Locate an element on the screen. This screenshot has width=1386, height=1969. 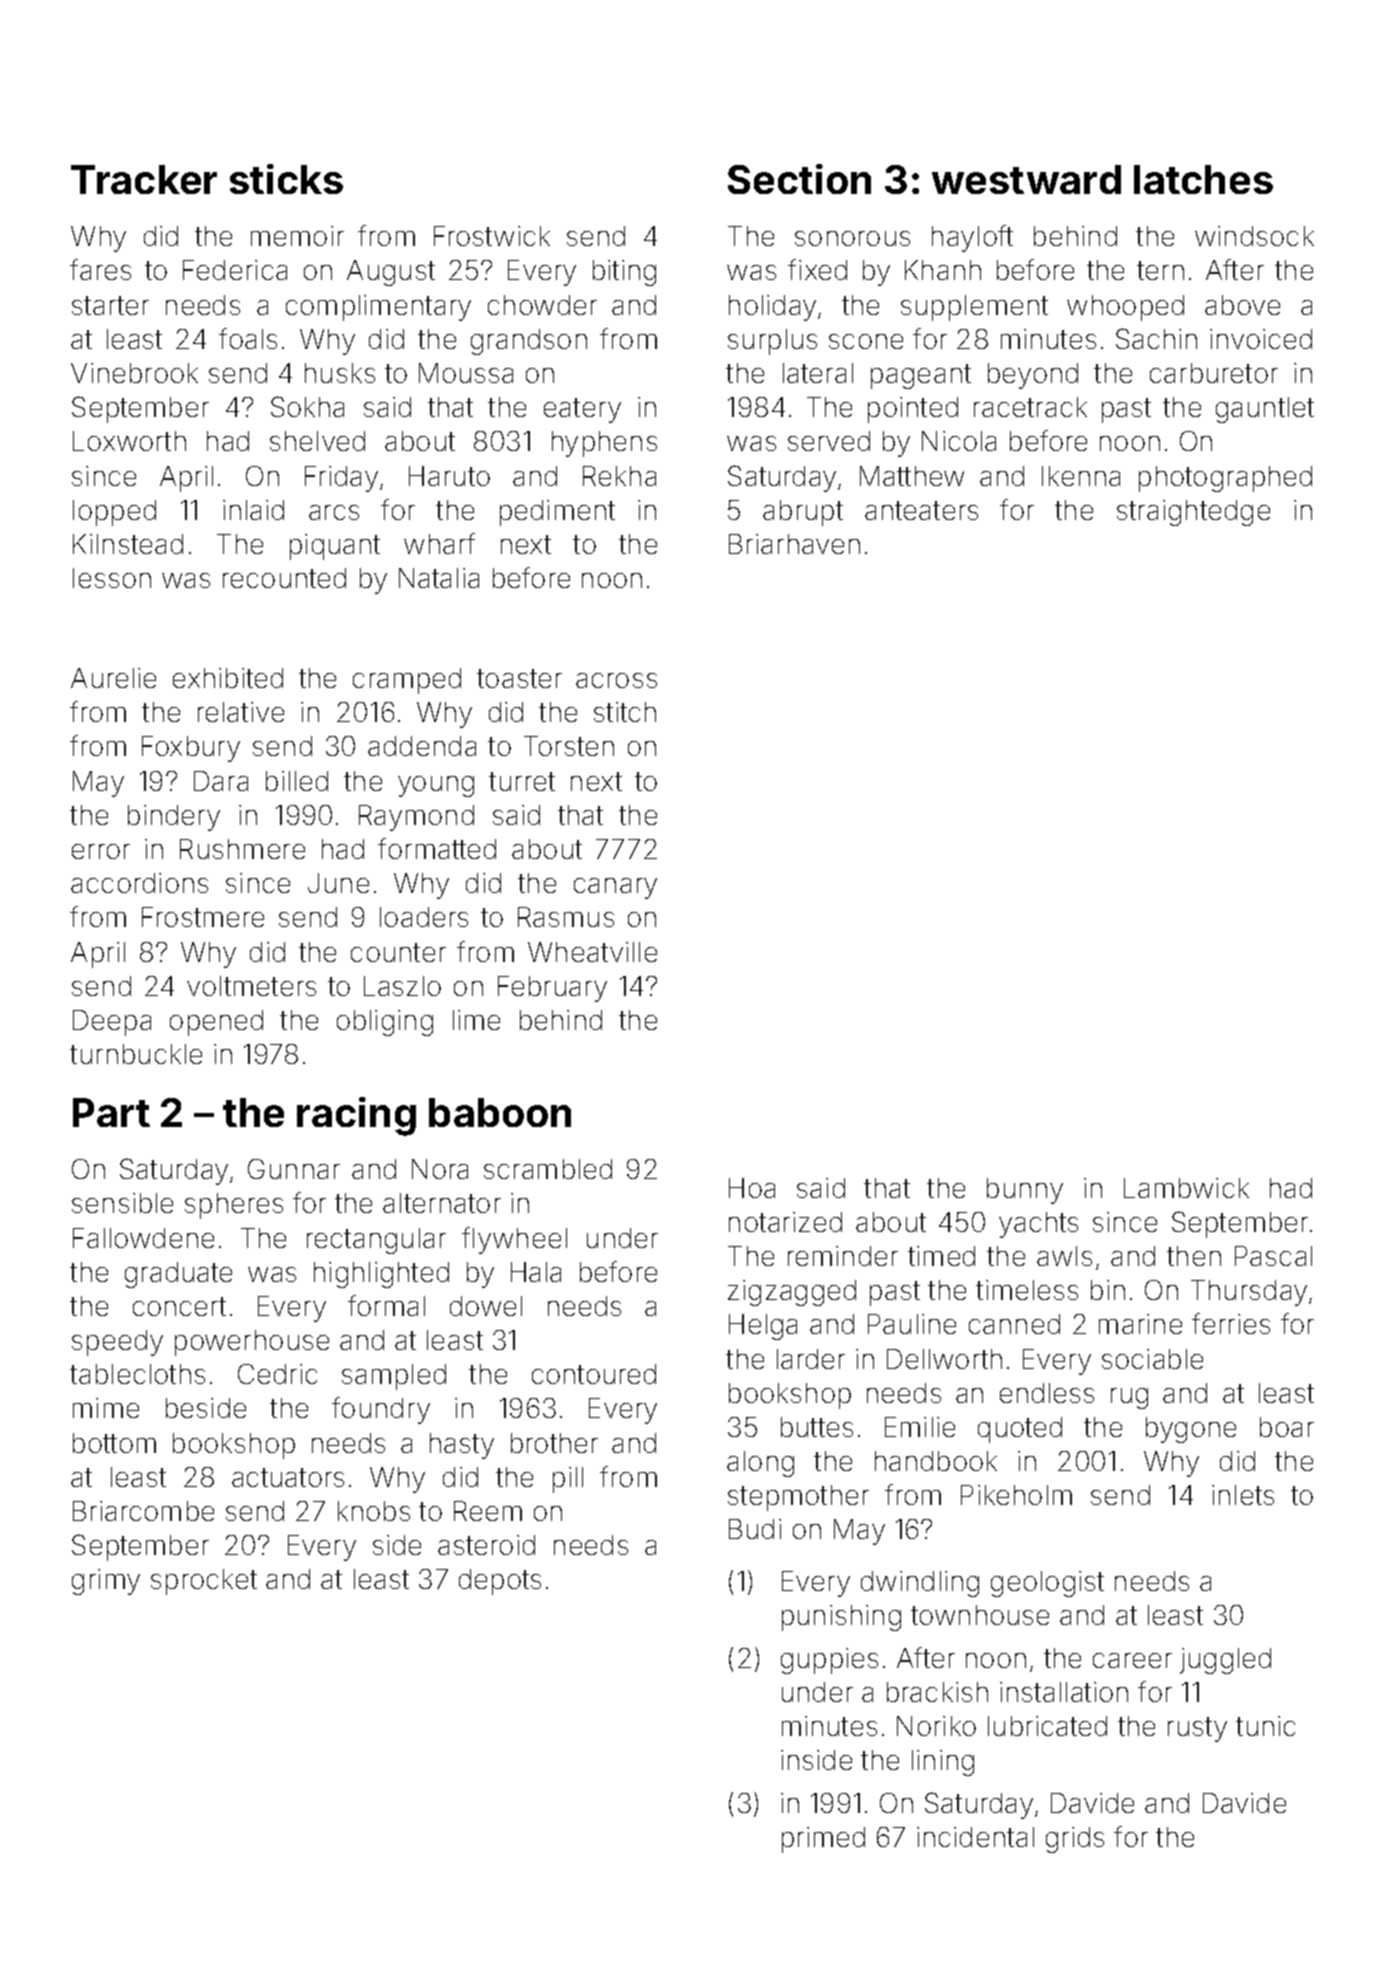
sensible is located at coordinates (122, 1203).
